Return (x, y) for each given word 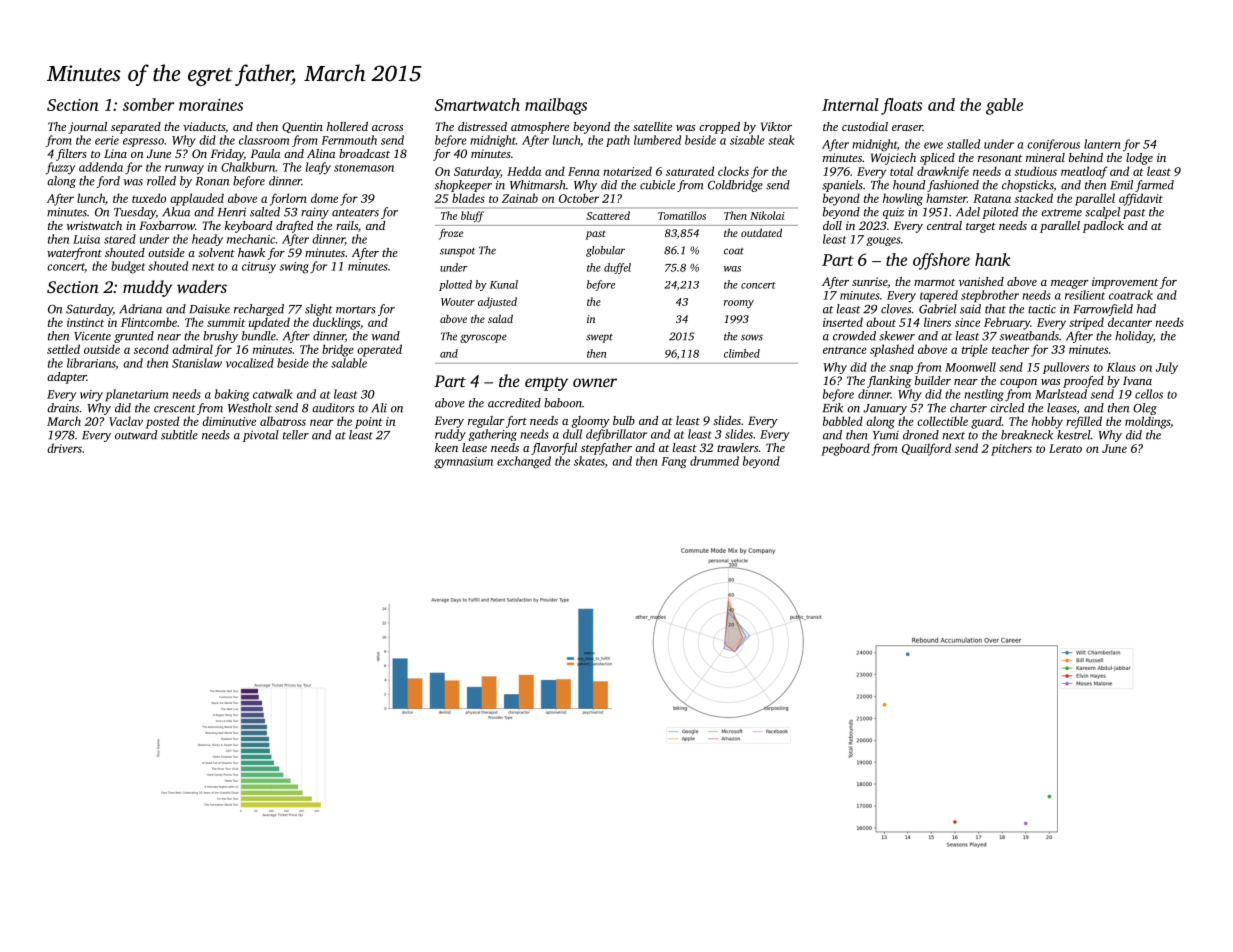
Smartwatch (477, 104)
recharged (259, 310)
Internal (850, 104)
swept (599, 338)
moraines (211, 105)
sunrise (870, 282)
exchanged (524, 462)
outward (136, 435)
